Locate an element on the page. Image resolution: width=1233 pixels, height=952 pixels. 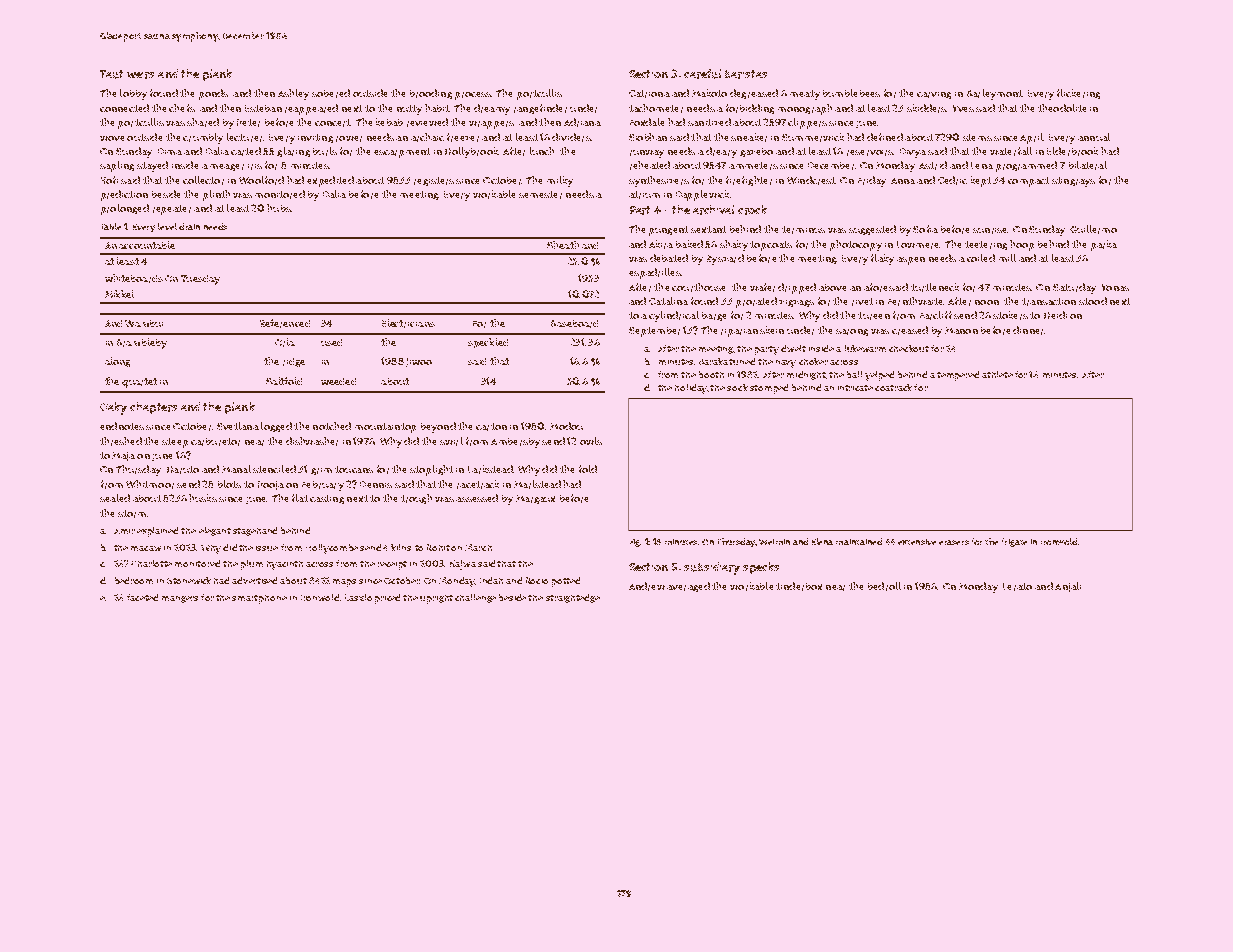
careful is located at coordinates (702, 74).
